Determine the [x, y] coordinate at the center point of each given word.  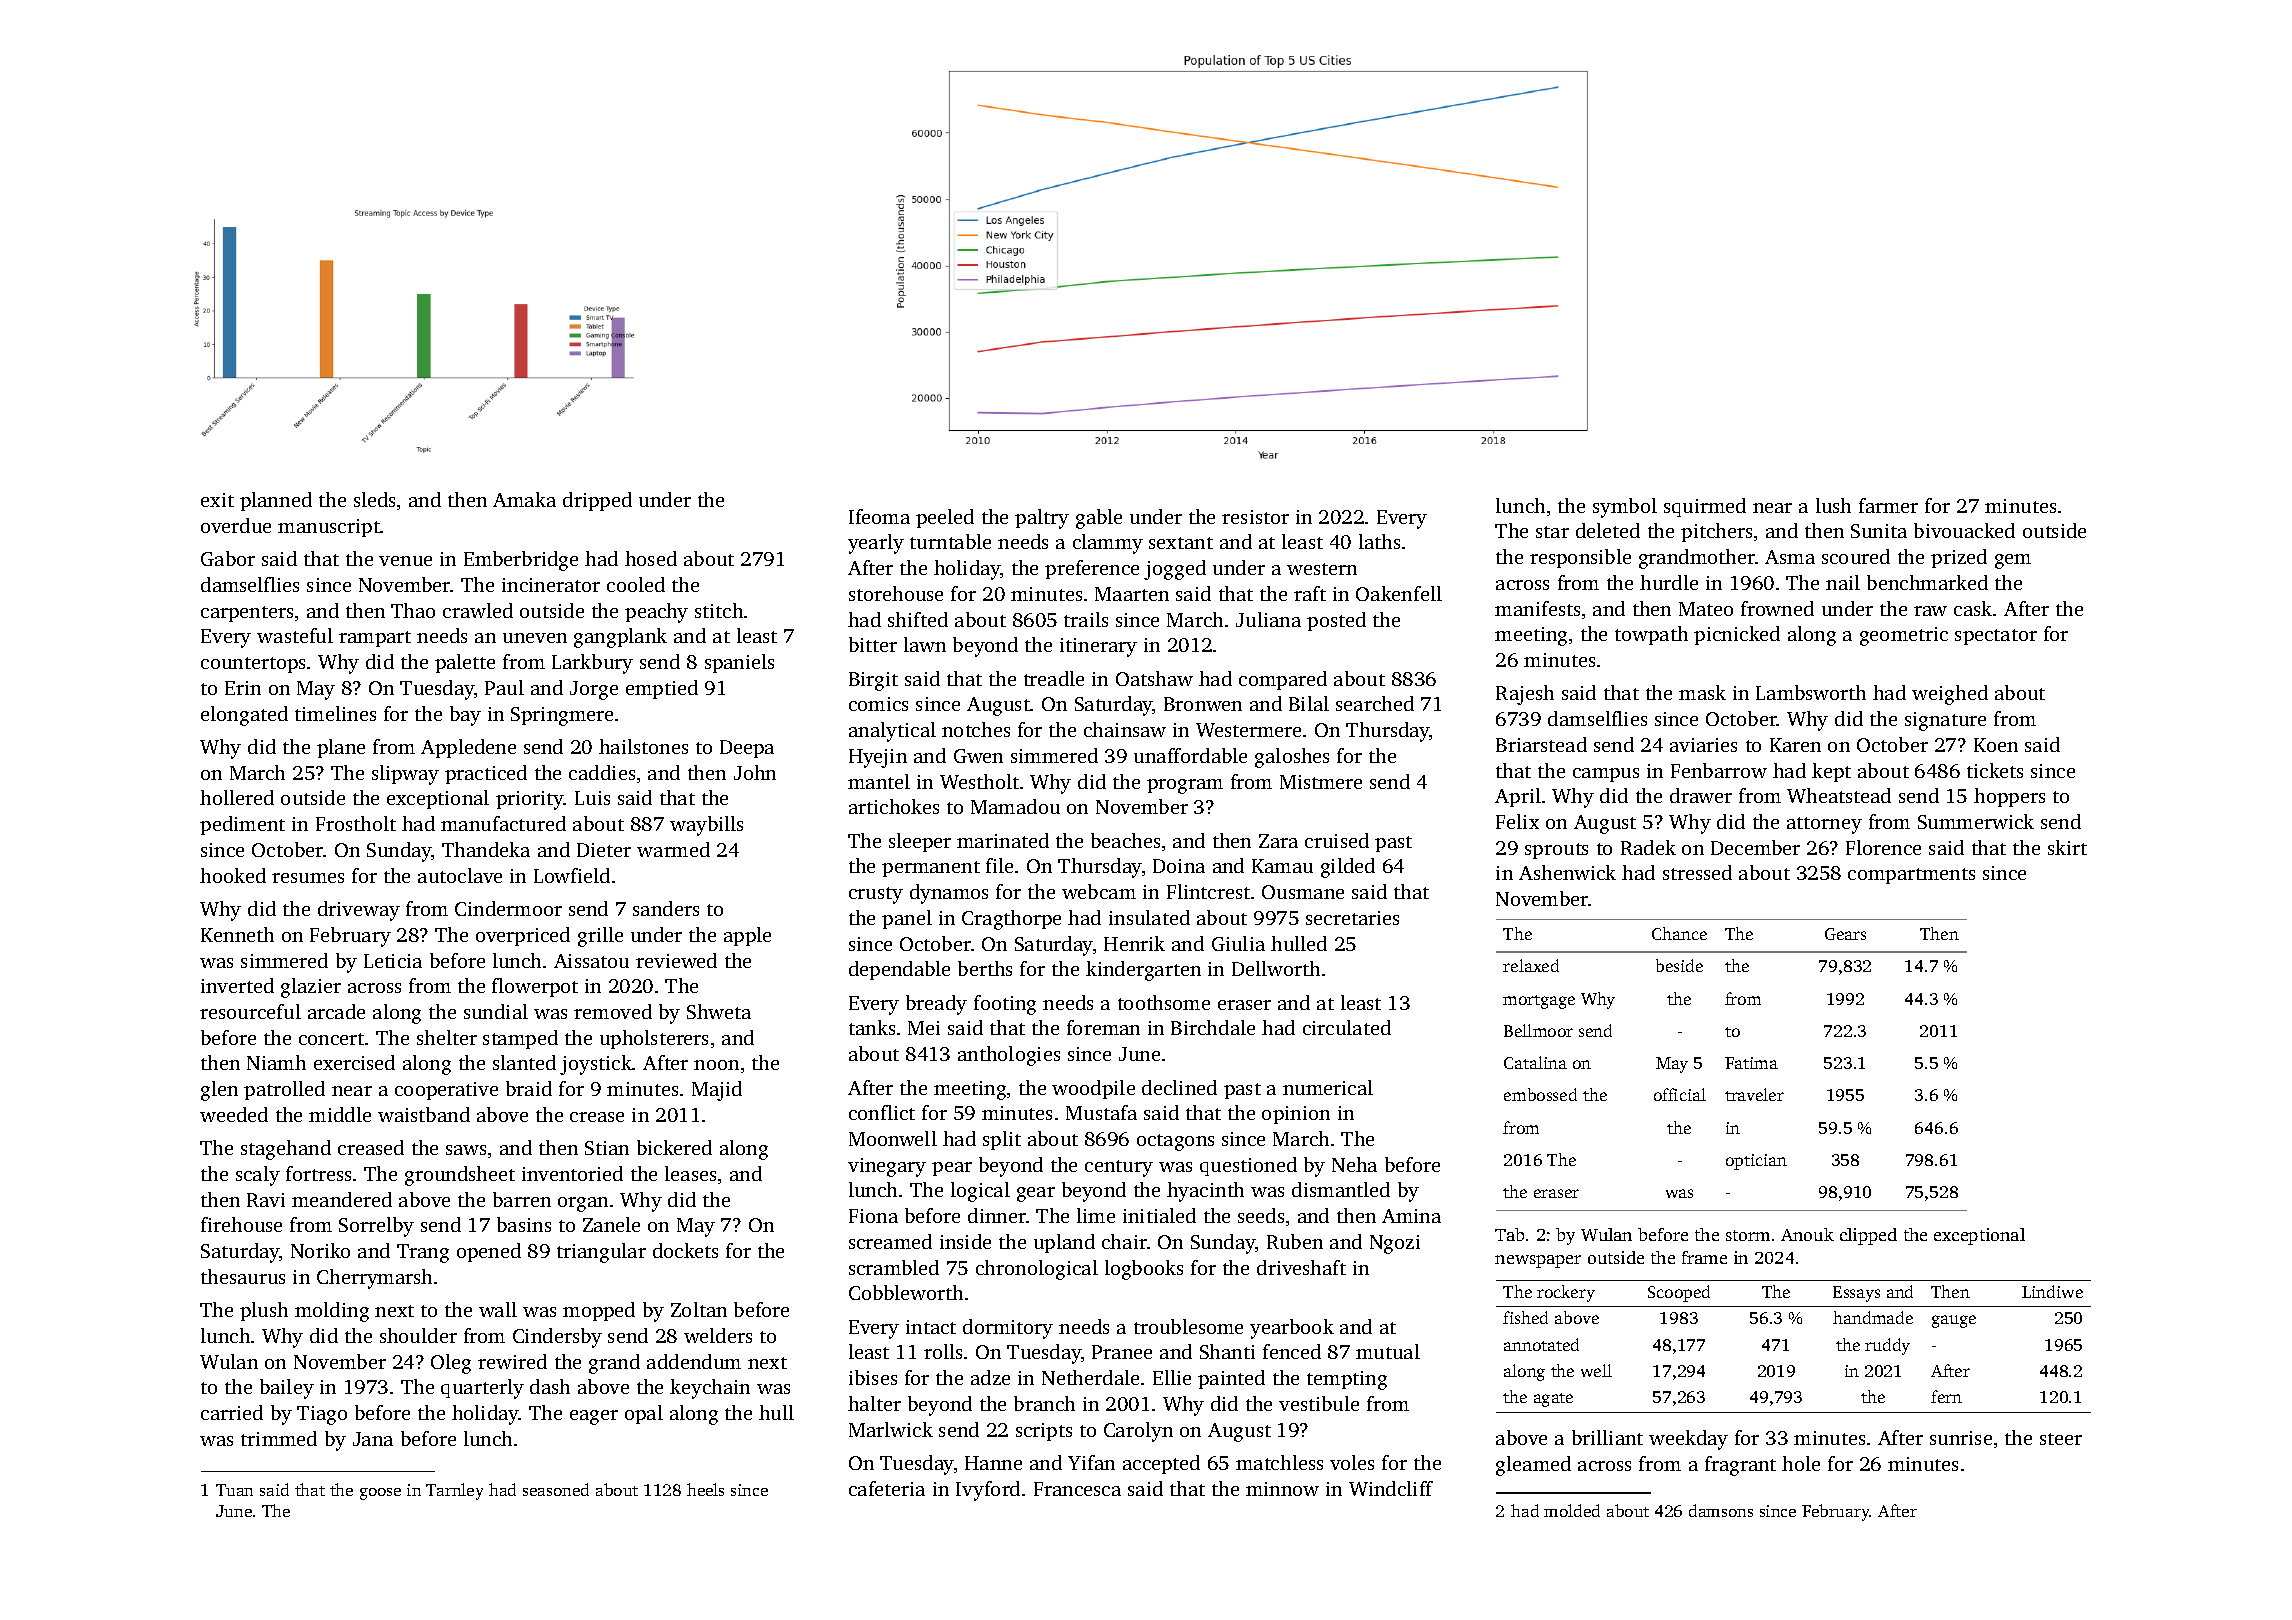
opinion [1296, 1115]
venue [405, 561]
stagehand [286, 1150]
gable [1099, 519]
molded [1572, 1510]
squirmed [1705, 507]
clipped [1868, 1236]
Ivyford [988, 1491]
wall [498, 1309]
